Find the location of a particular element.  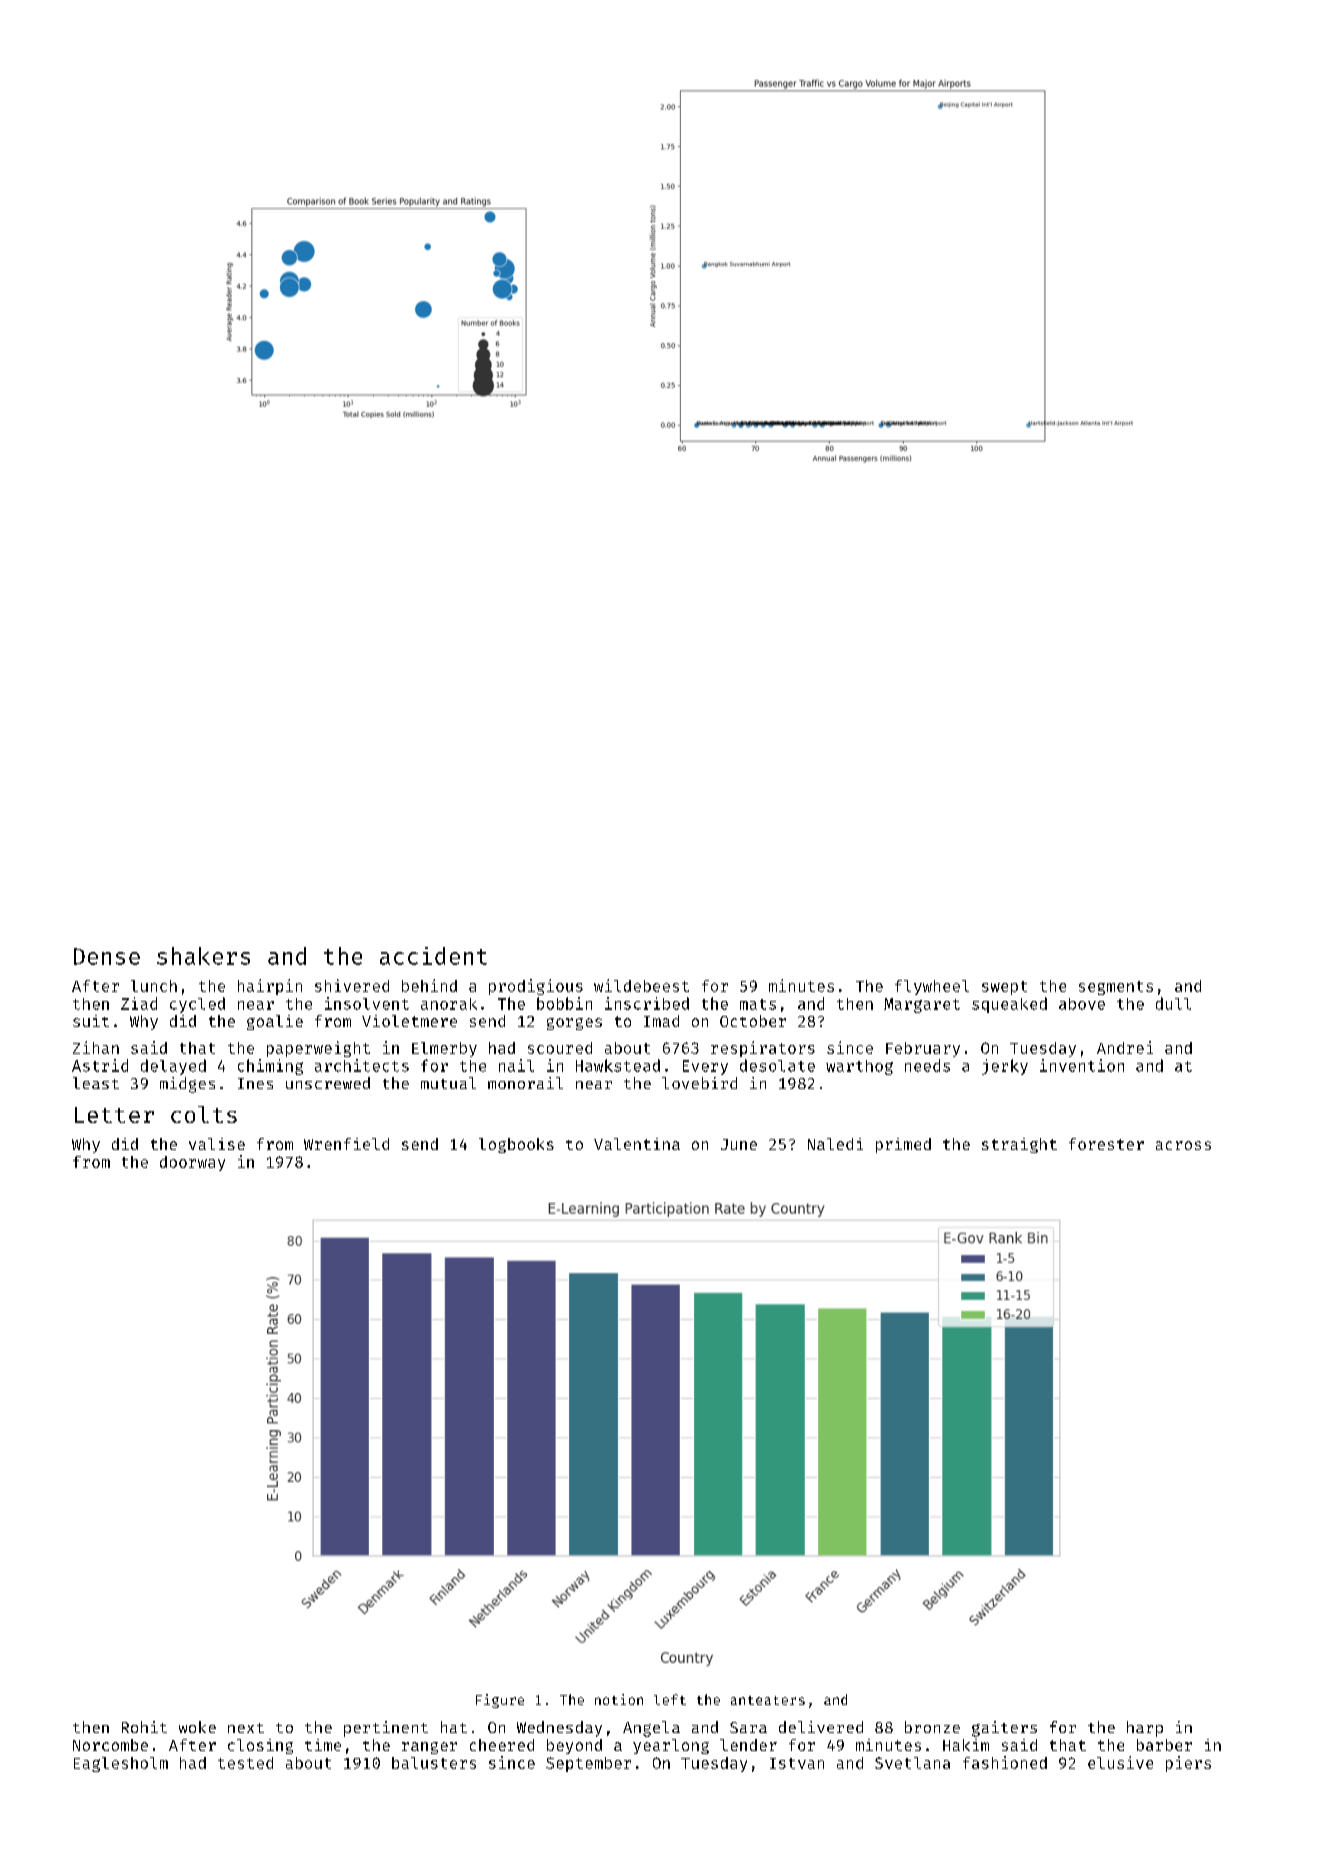

doorway is located at coordinates (192, 1163).
